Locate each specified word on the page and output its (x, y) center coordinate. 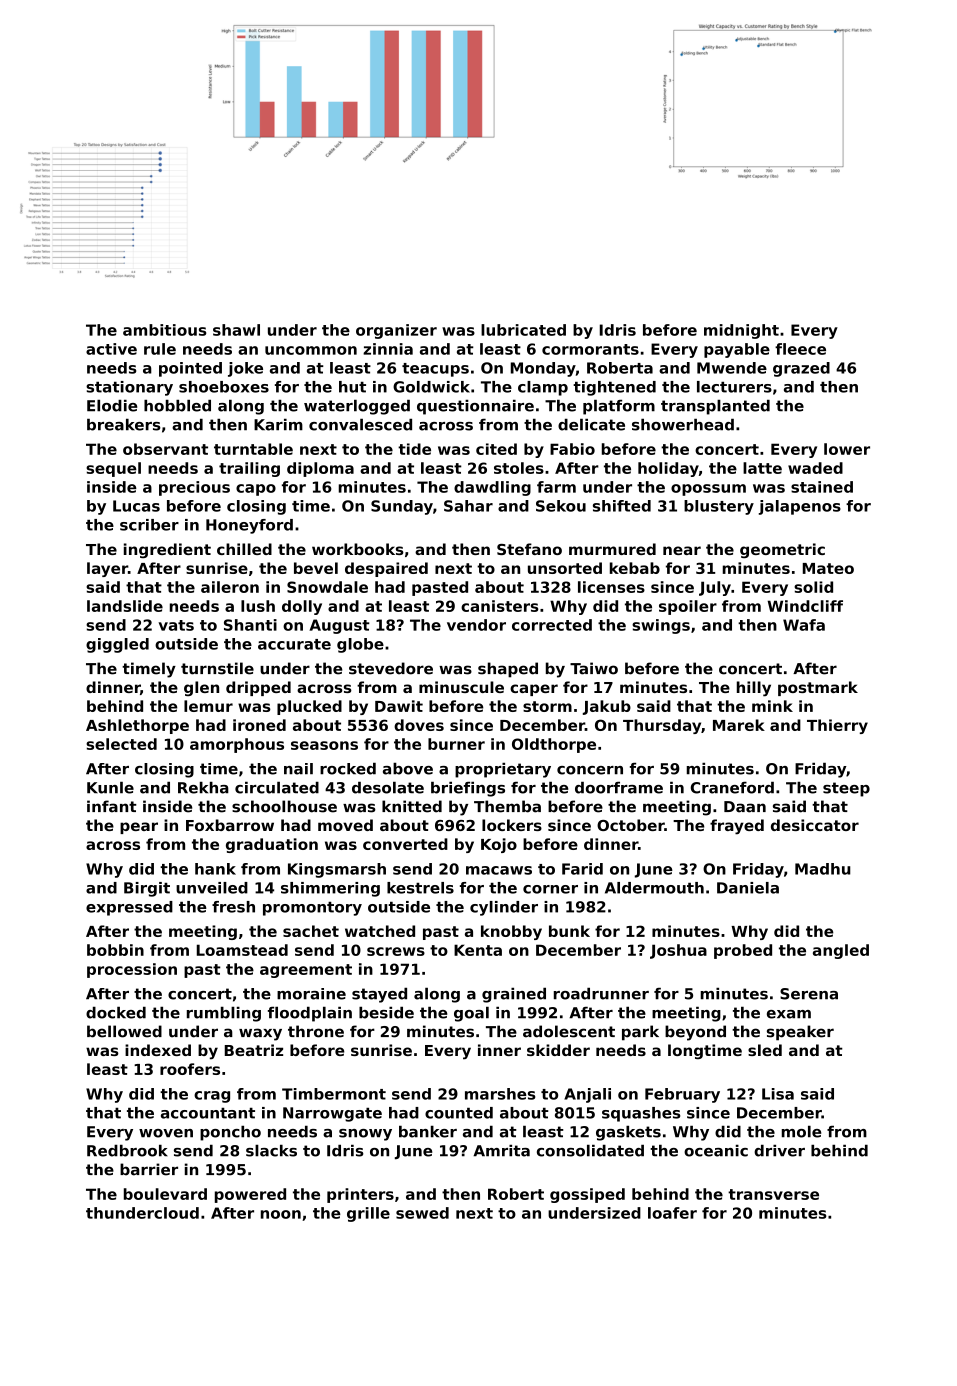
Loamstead (242, 950)
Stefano (529, 549)
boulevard (165, 1194)
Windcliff (805, 606)
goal (471, 1014)
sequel (113, 469)
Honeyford (249, 526)
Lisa (778, 1094)
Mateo (828, 568)
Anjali (587, 1095)
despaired (386, 569)
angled (841, 951)
